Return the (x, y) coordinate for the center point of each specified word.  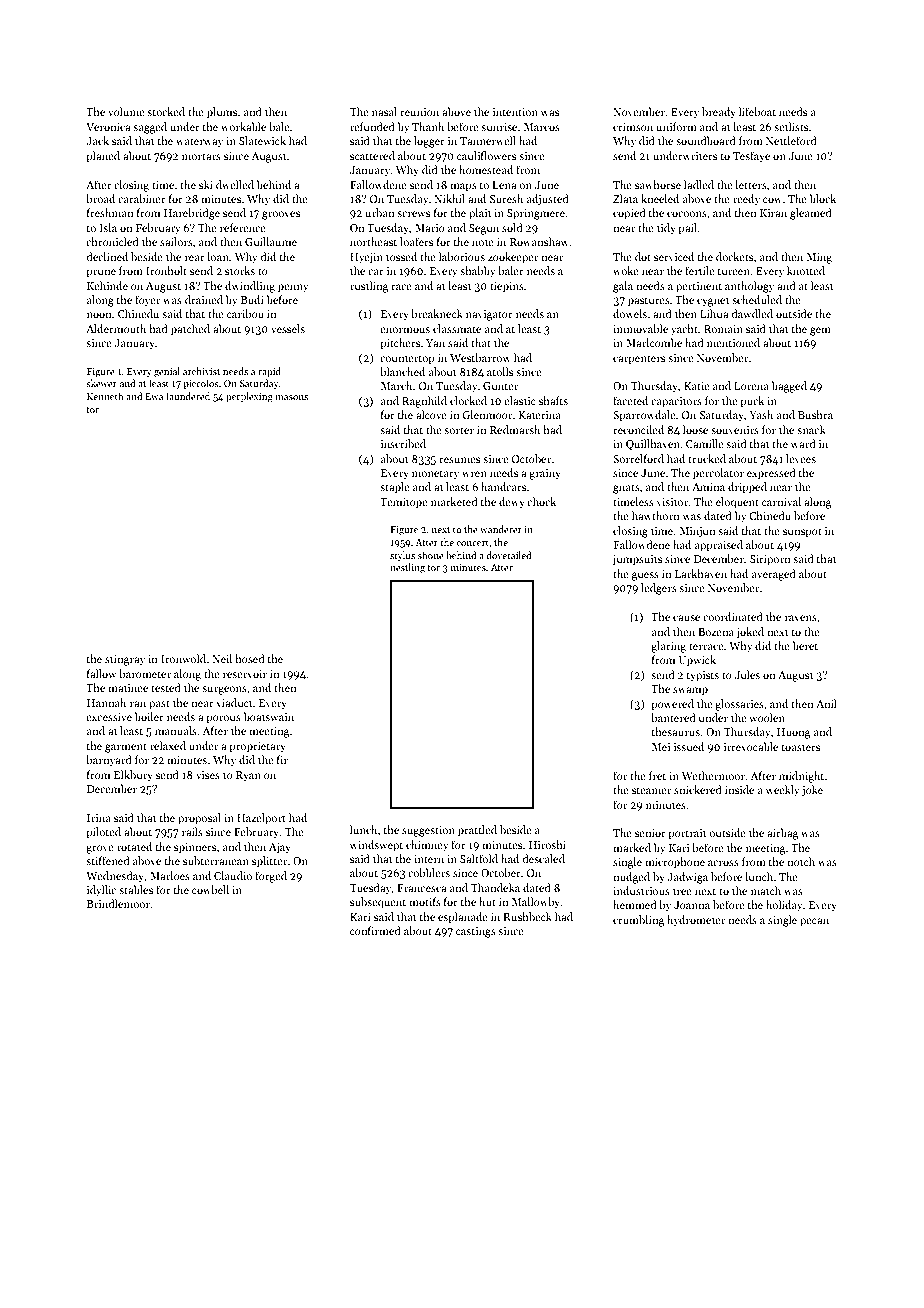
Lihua (714, 313)
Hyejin (366, 258)
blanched (402, 371)
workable (243, 126)
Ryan (248, 776)
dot (643, 256)
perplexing (249, 397)
